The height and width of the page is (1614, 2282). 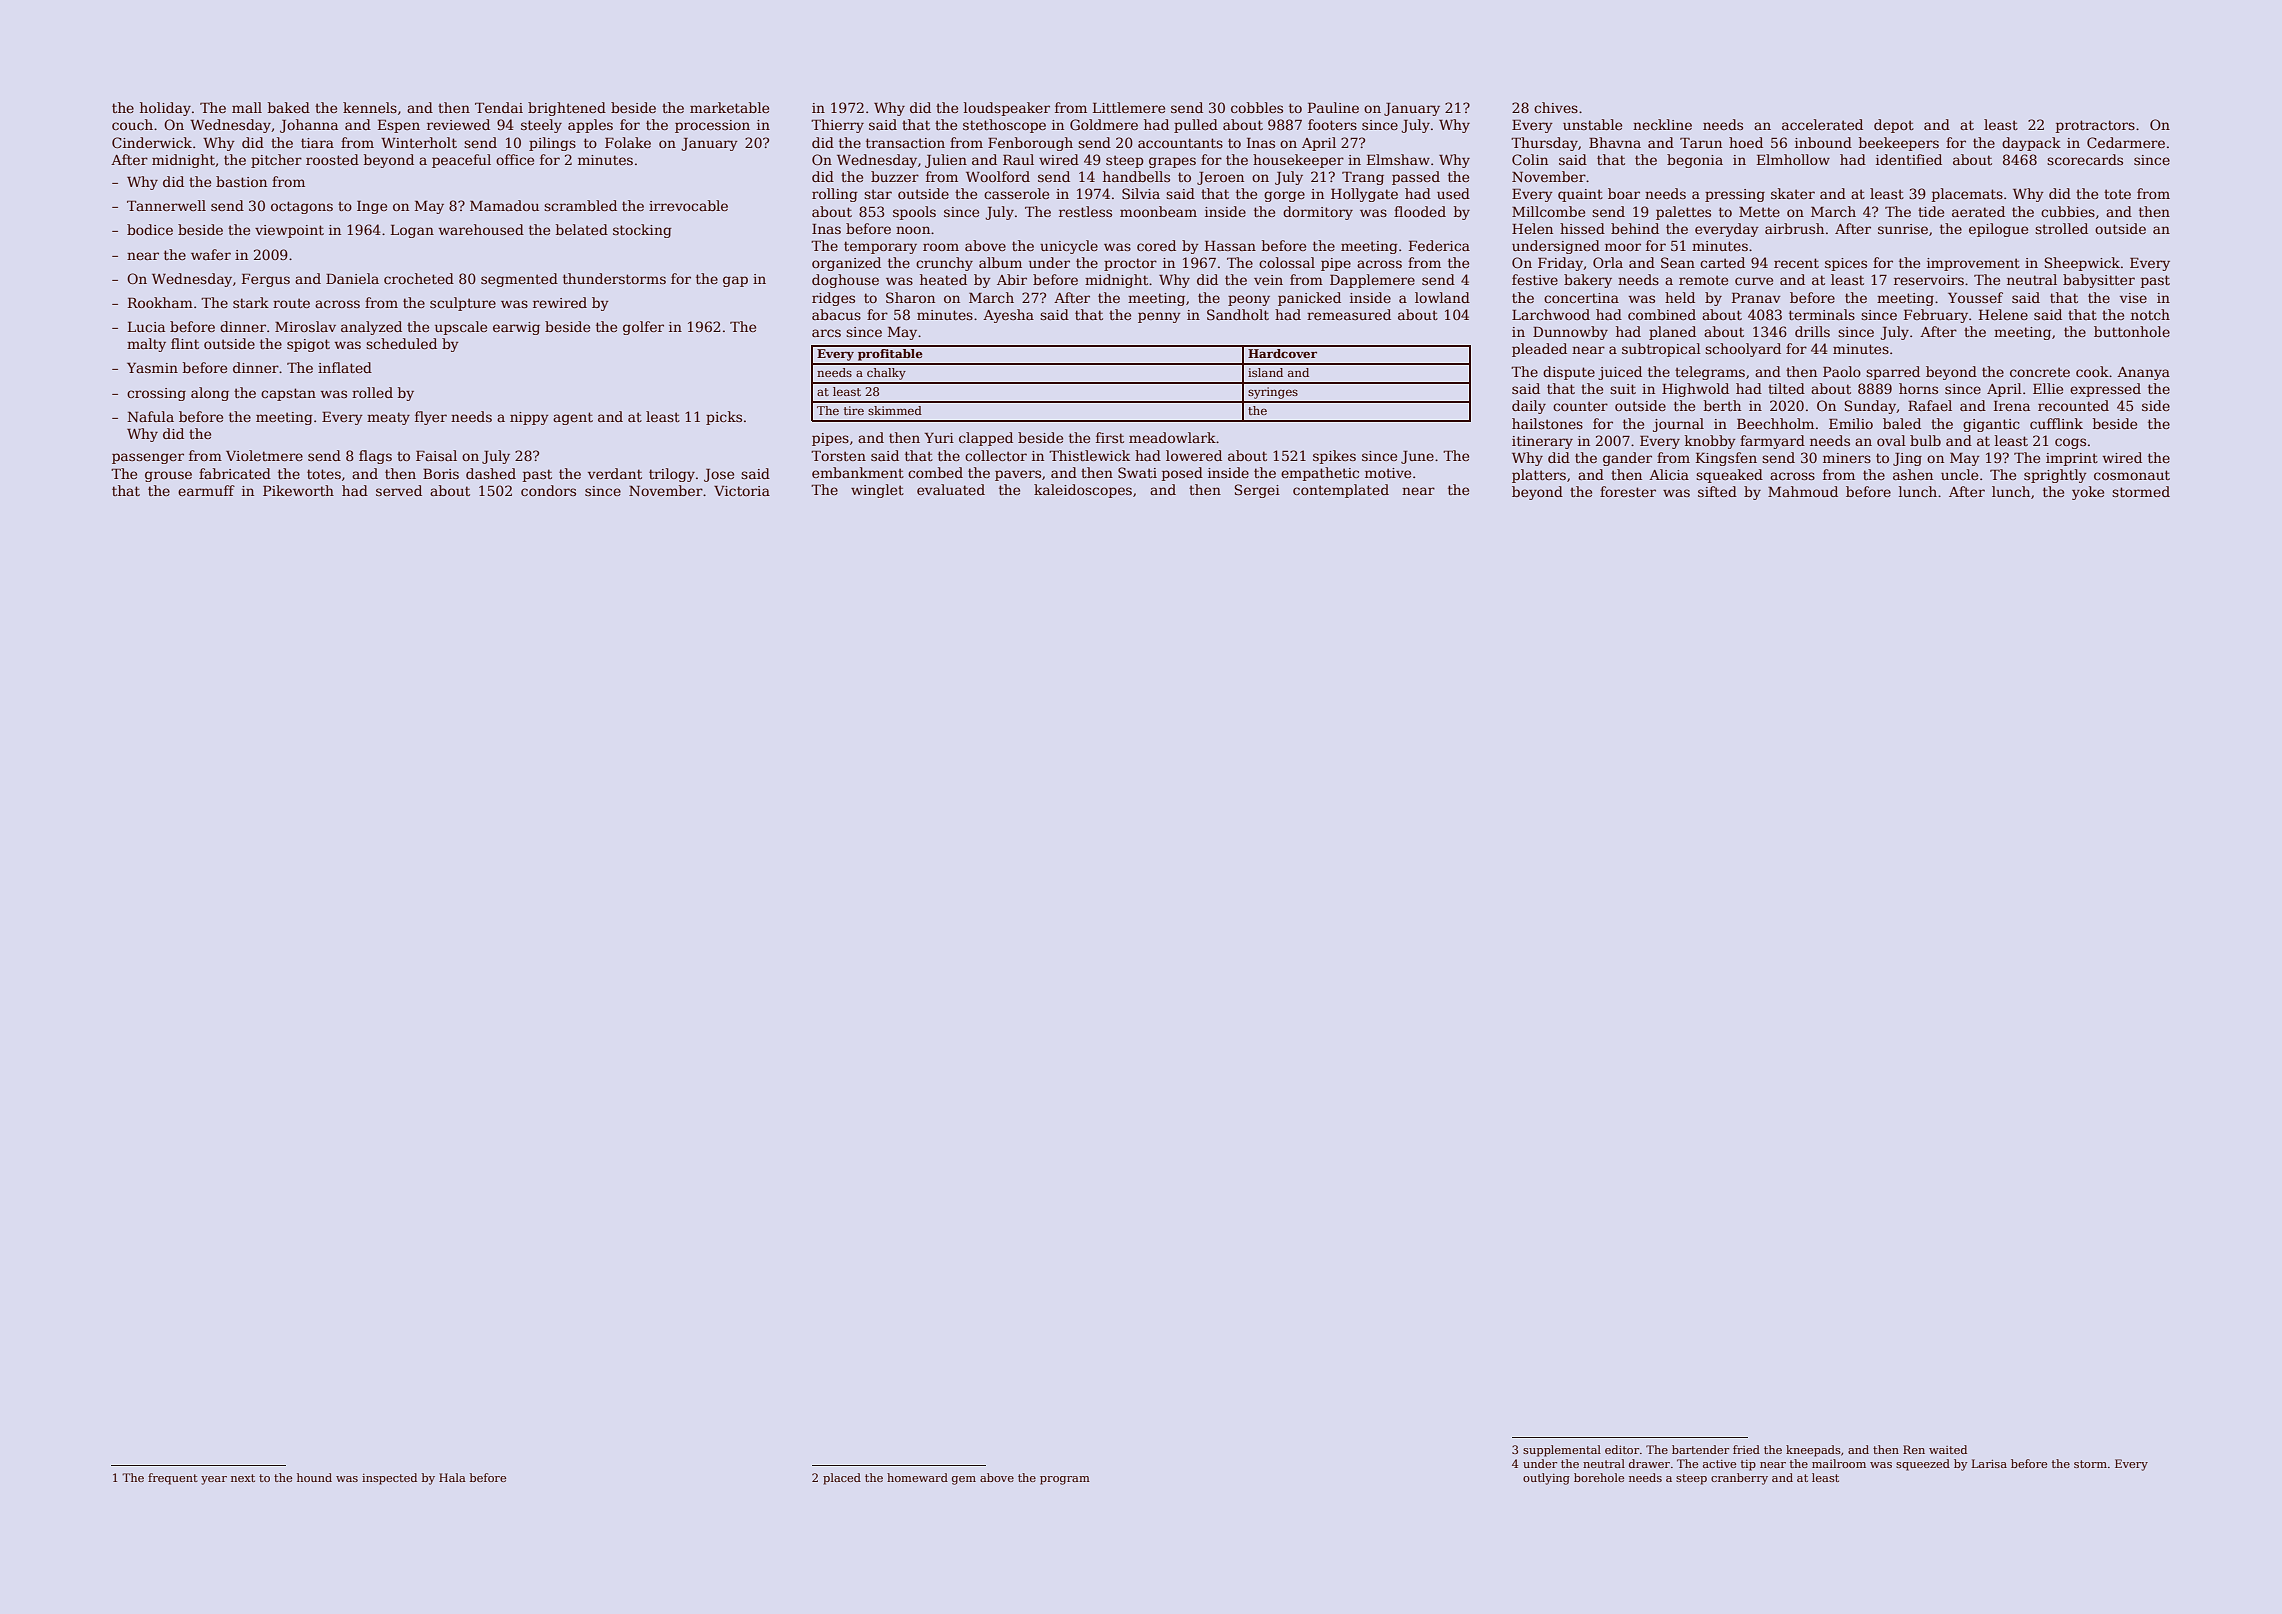 What do you see at coordinates (206, 490) in the page?
I see `earmuff` at bounding box center [206, 490].
